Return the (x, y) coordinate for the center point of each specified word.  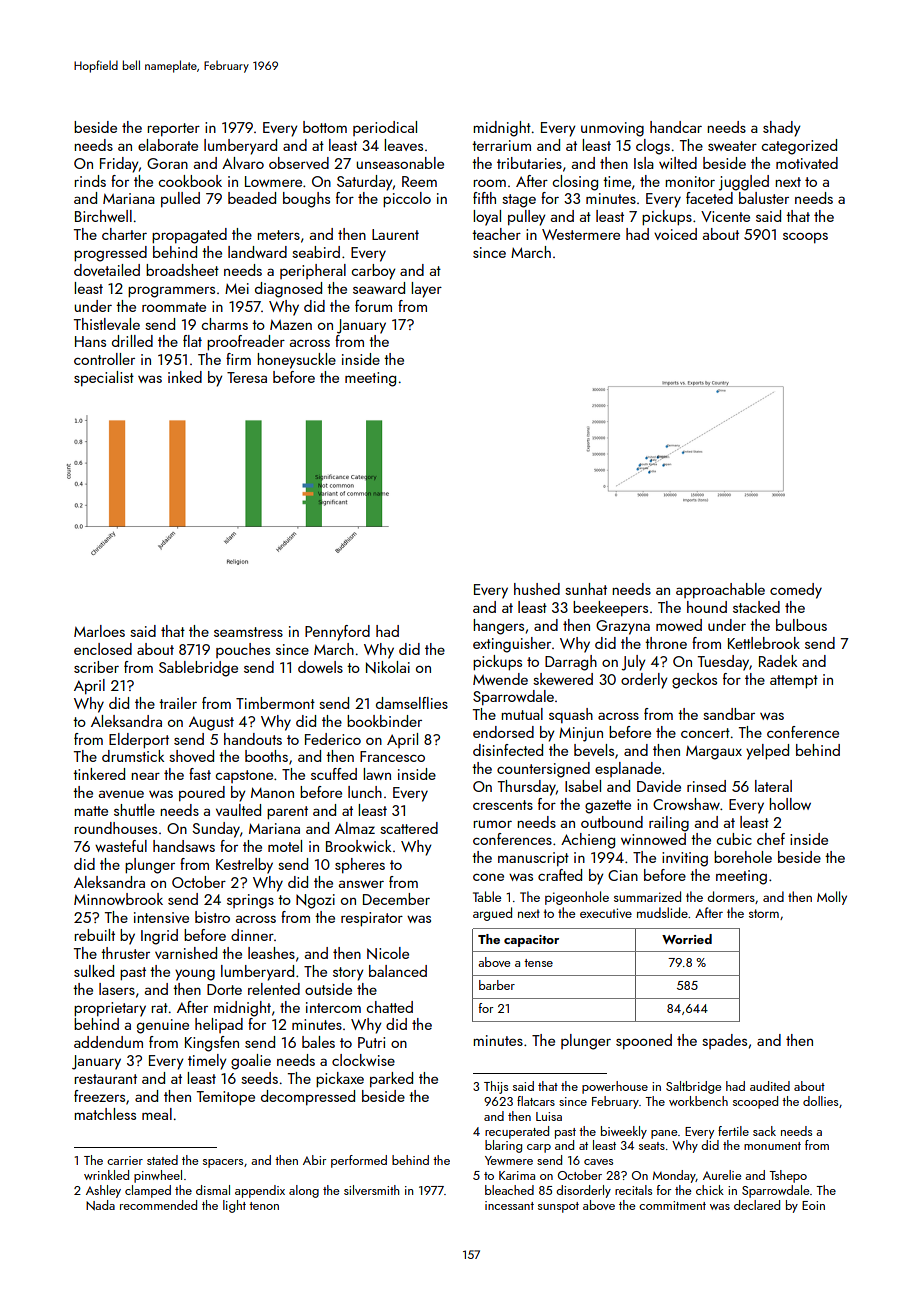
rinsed (706, 786)
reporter (173, 129)
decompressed (308, 1097)
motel (285, 846)
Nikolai (388, 667)
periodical (385, 128)
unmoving (612, 129)
